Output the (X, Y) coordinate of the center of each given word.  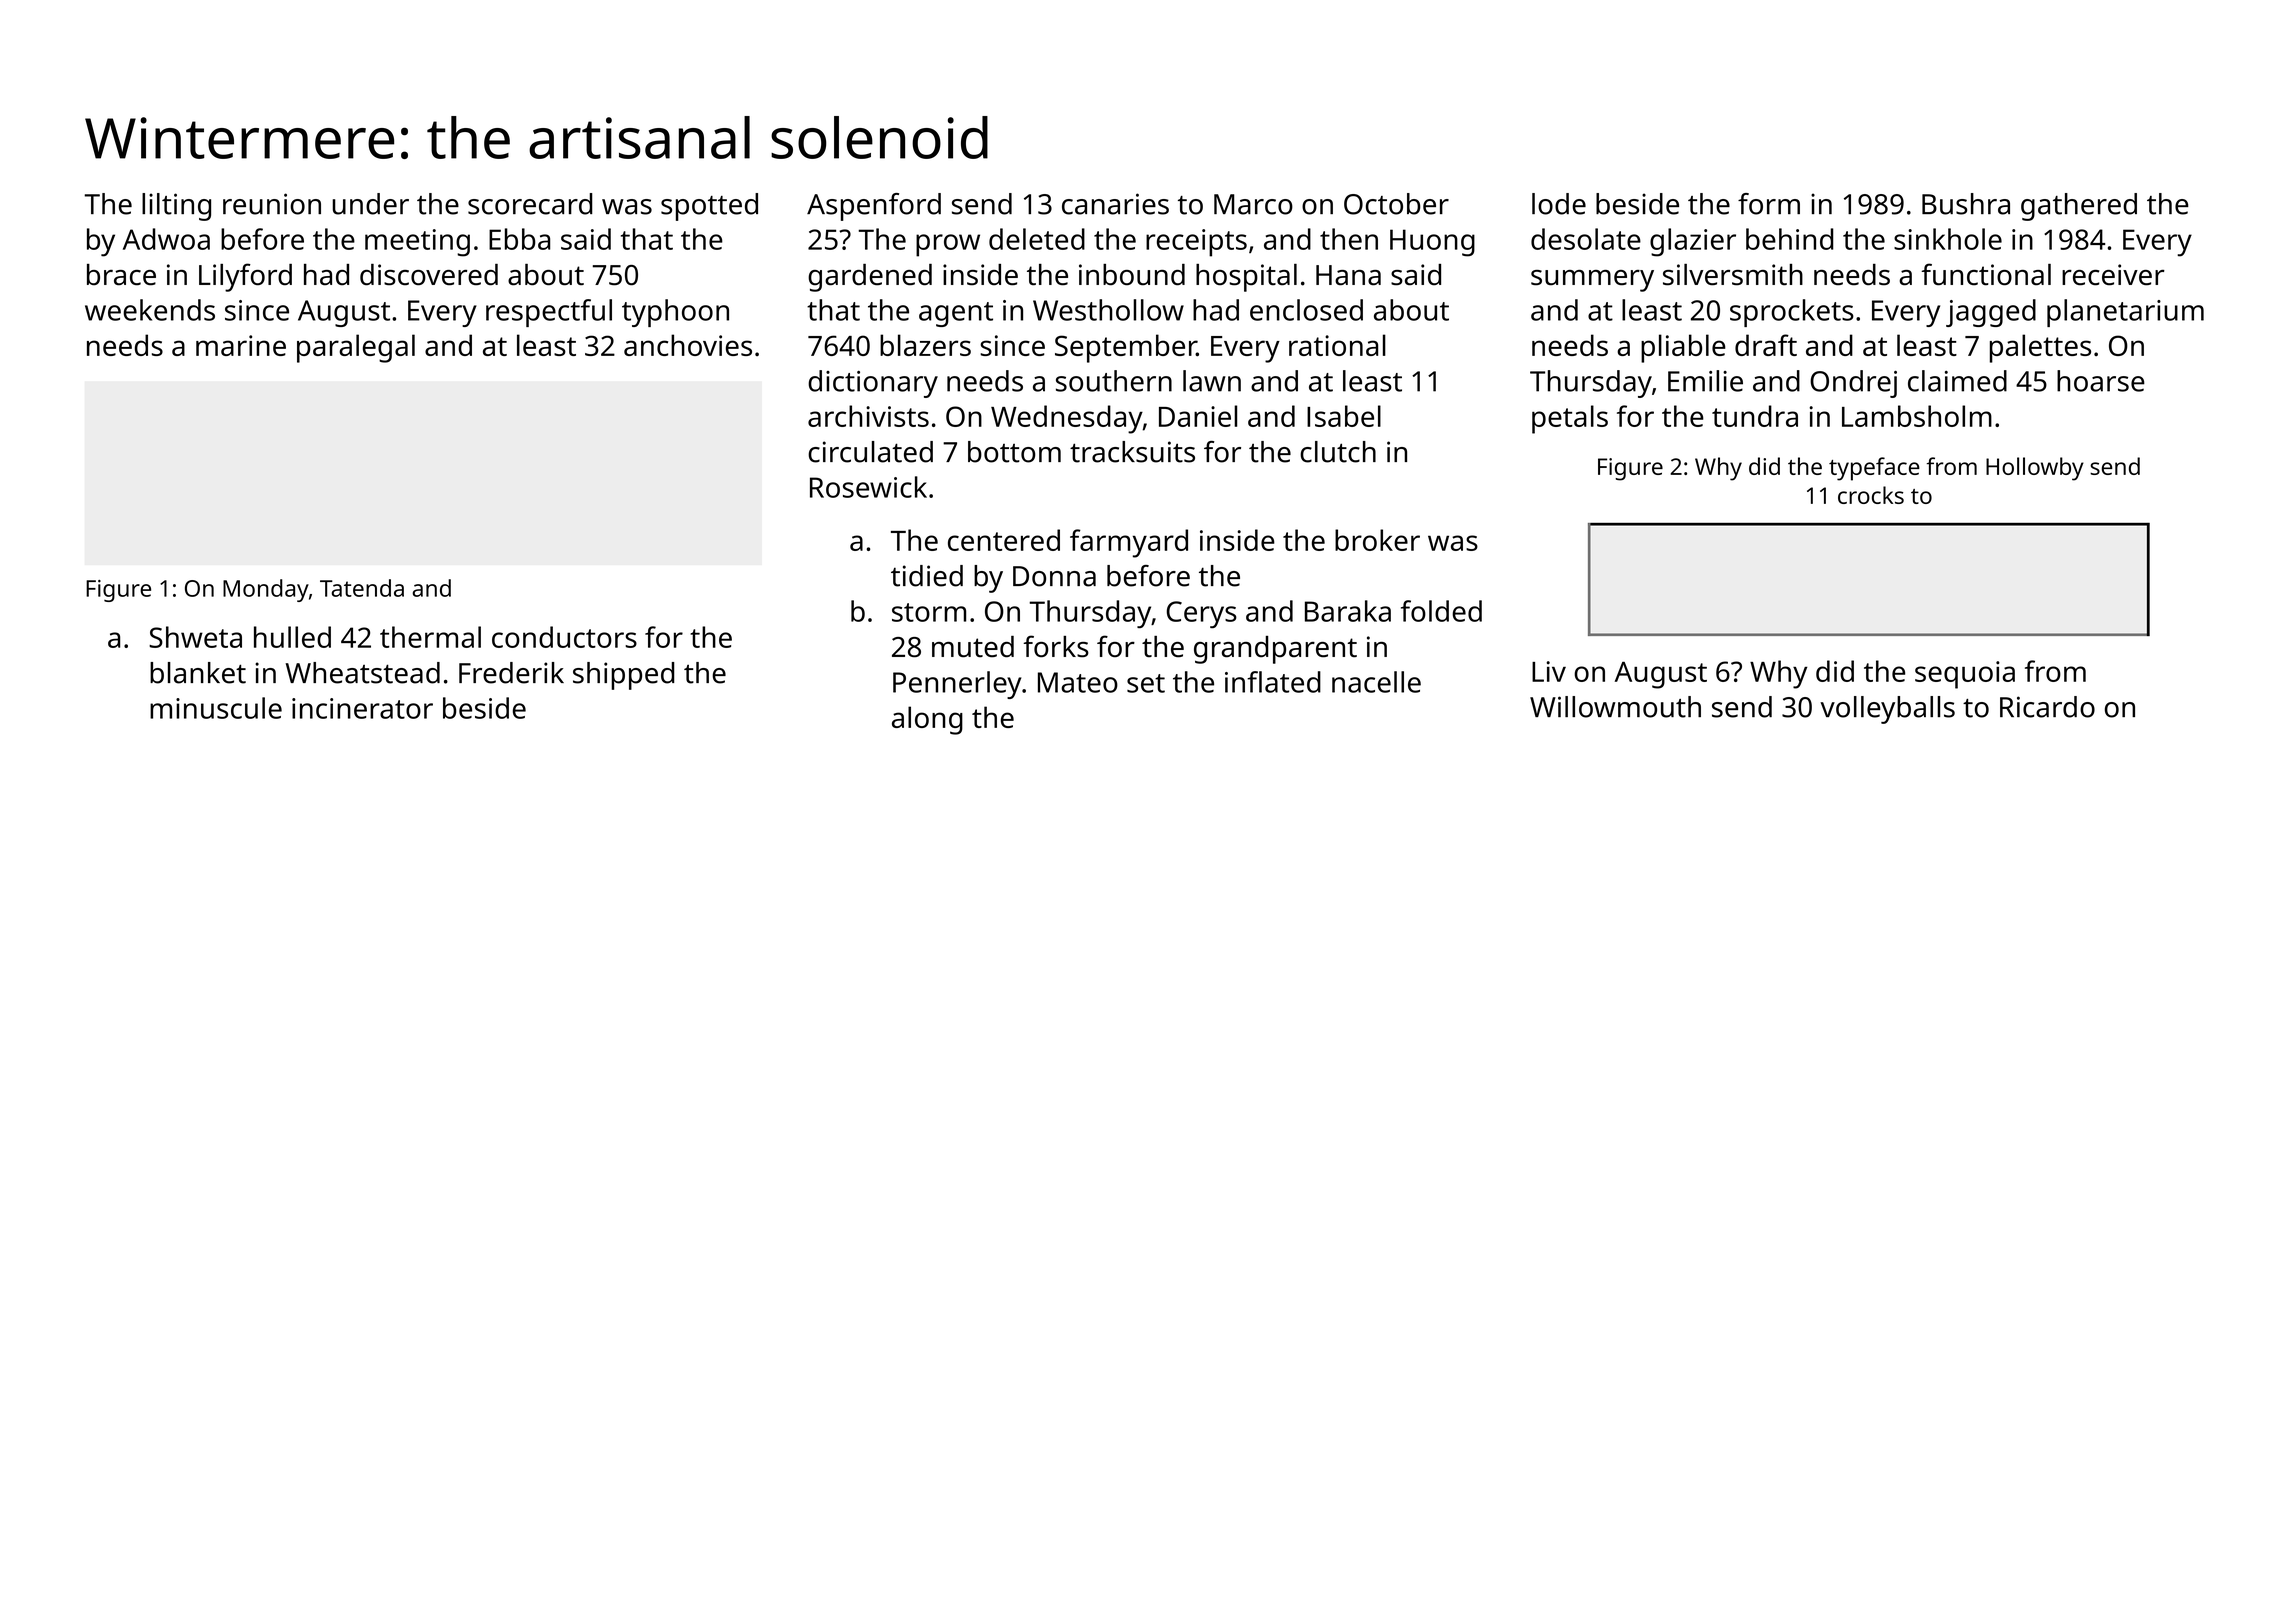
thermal (430, 637)
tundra (1755, 416)
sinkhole (1948, 239)
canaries (1115, 204)
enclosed (1306, 310)
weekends (150, 310)
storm (929, 612)
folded (1441, 611)
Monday (266, 590)
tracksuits (1132, 452)
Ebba (519, 239)
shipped (623, 676)
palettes (2040, 348)
